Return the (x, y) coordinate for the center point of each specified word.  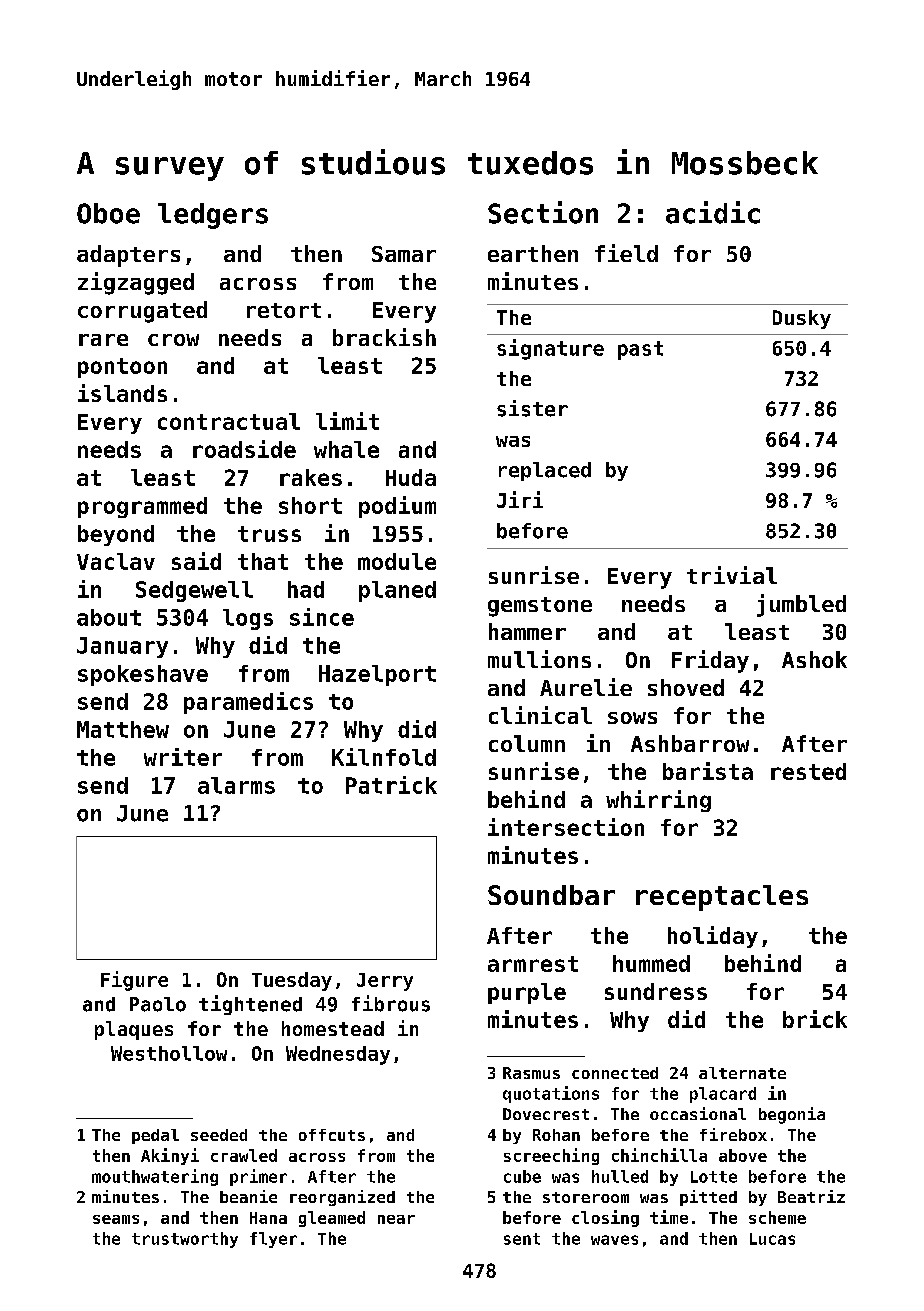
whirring (658, 801)
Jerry (385, 982)
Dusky (802, 319)
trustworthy (185, 1240)
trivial (732, 575)
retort (284, 310)
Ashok (814, 659)
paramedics (248, 703)
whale (346, 449)
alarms (236, 785)
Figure (134, 981)
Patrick (391, 785)
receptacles (722, 898)
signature (550, 349)
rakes (311, 477)
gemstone (540, 607)
